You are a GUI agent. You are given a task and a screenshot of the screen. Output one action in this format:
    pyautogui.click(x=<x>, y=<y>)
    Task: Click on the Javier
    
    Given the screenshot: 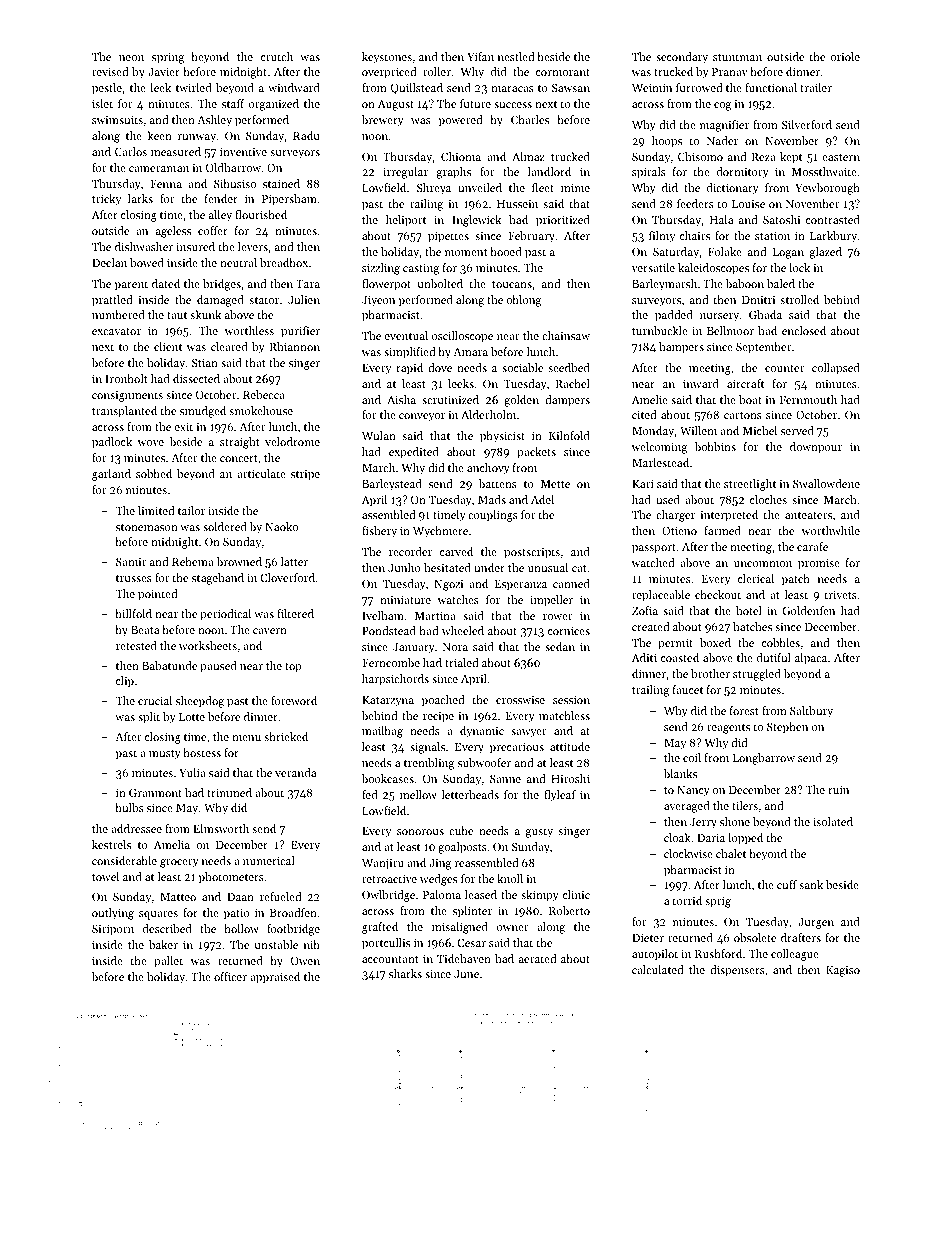 What is the action you would take?
    pyautogui.click(x=164, y=72)
